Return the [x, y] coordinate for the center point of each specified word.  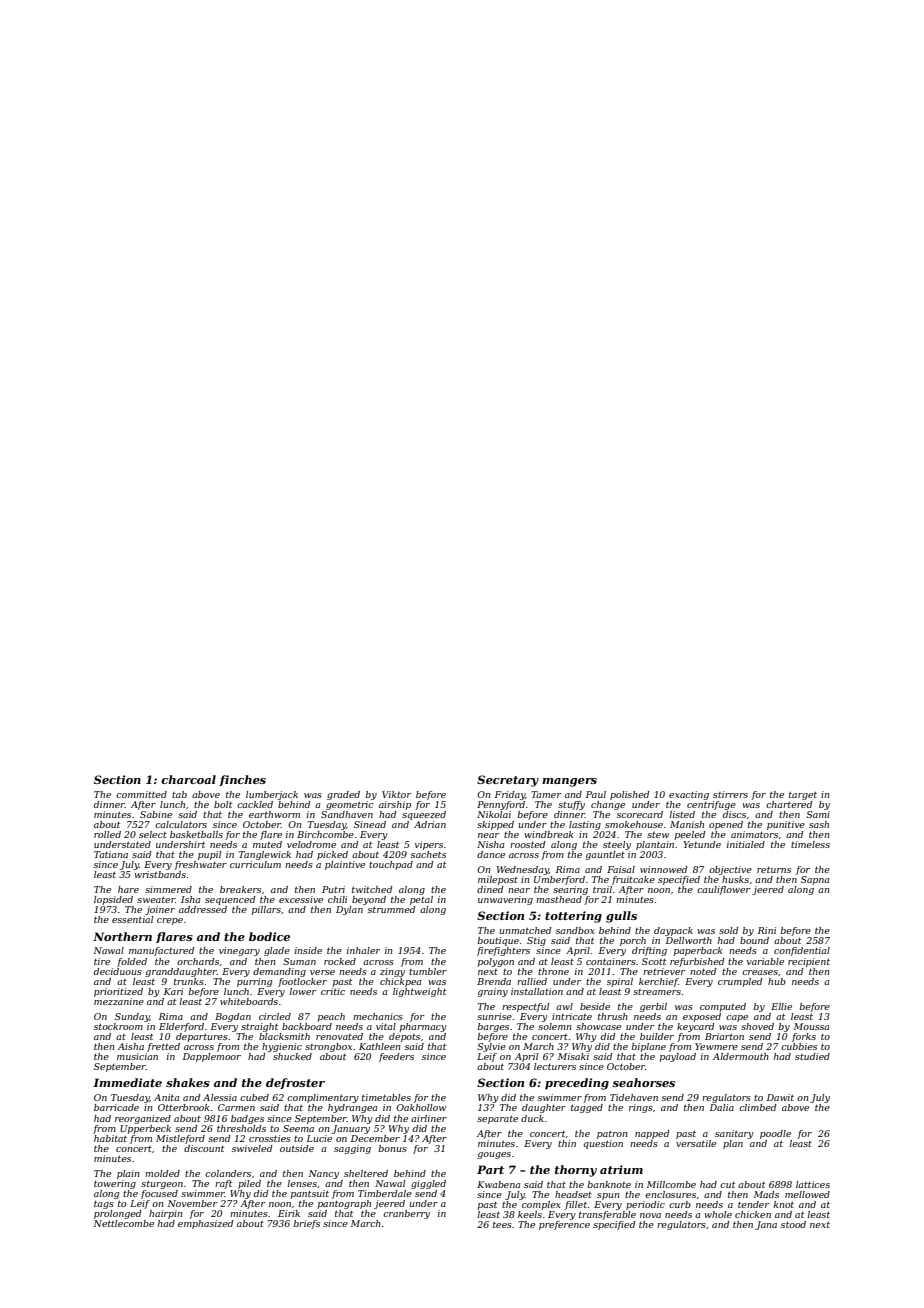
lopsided [113, 900]
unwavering [505, 900]
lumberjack [272, 795]
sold [728, 930]
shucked [292, 1056]
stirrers [730, 794]
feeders [396, 1057]
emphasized [205, 1224]
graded [343, 795]
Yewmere [716, 1046]
